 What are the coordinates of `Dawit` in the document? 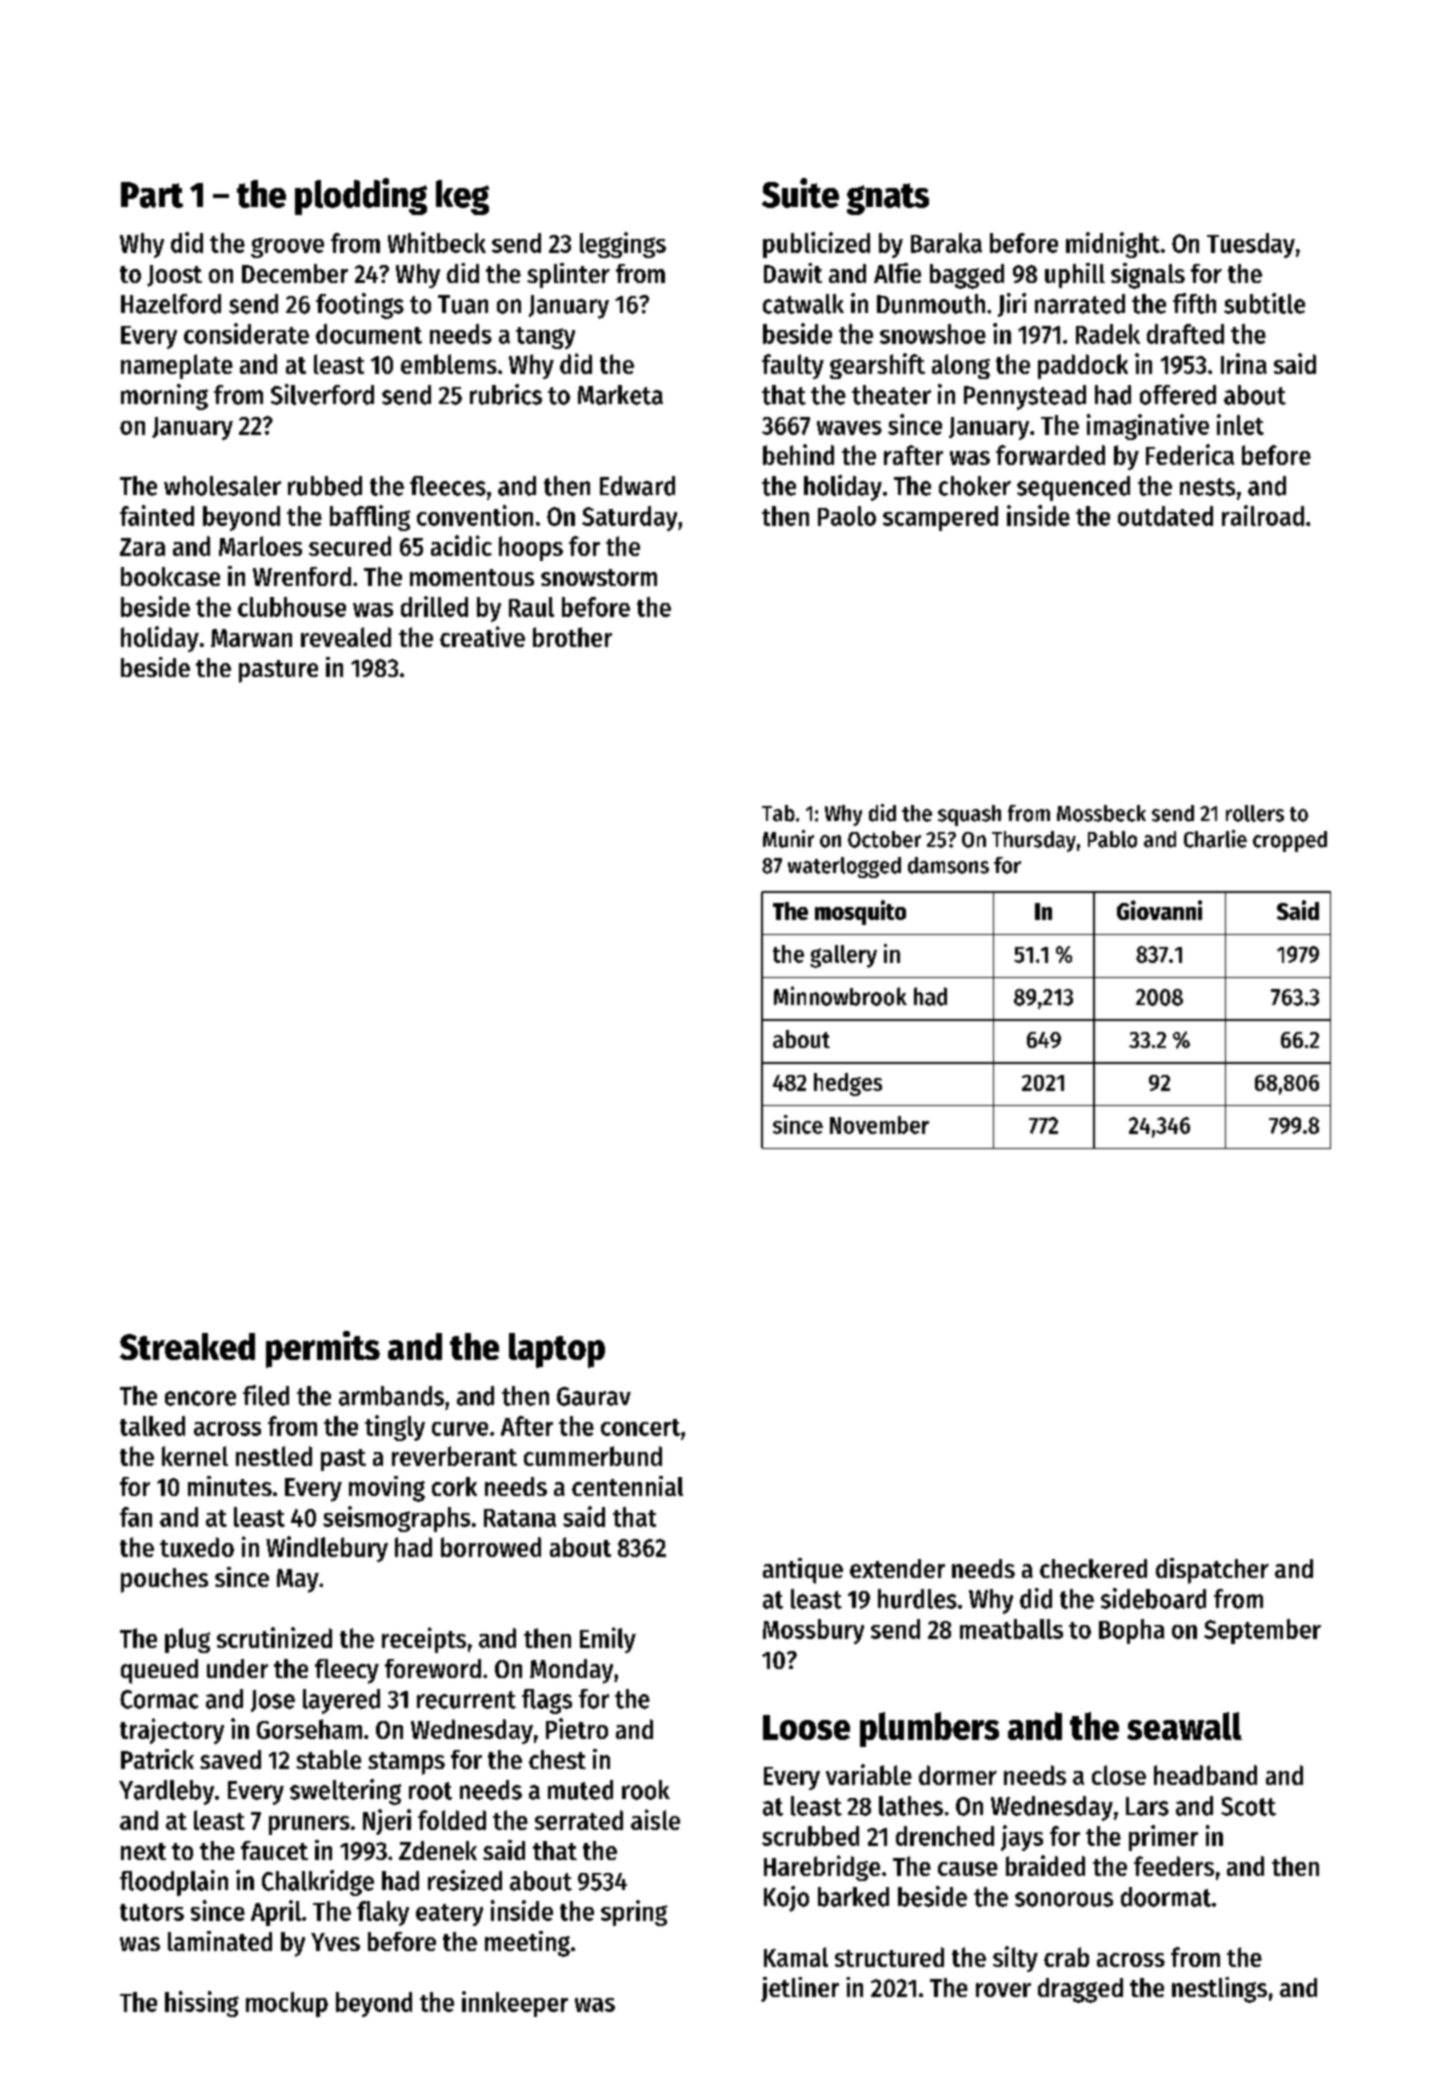 It's located at (793, 273).
